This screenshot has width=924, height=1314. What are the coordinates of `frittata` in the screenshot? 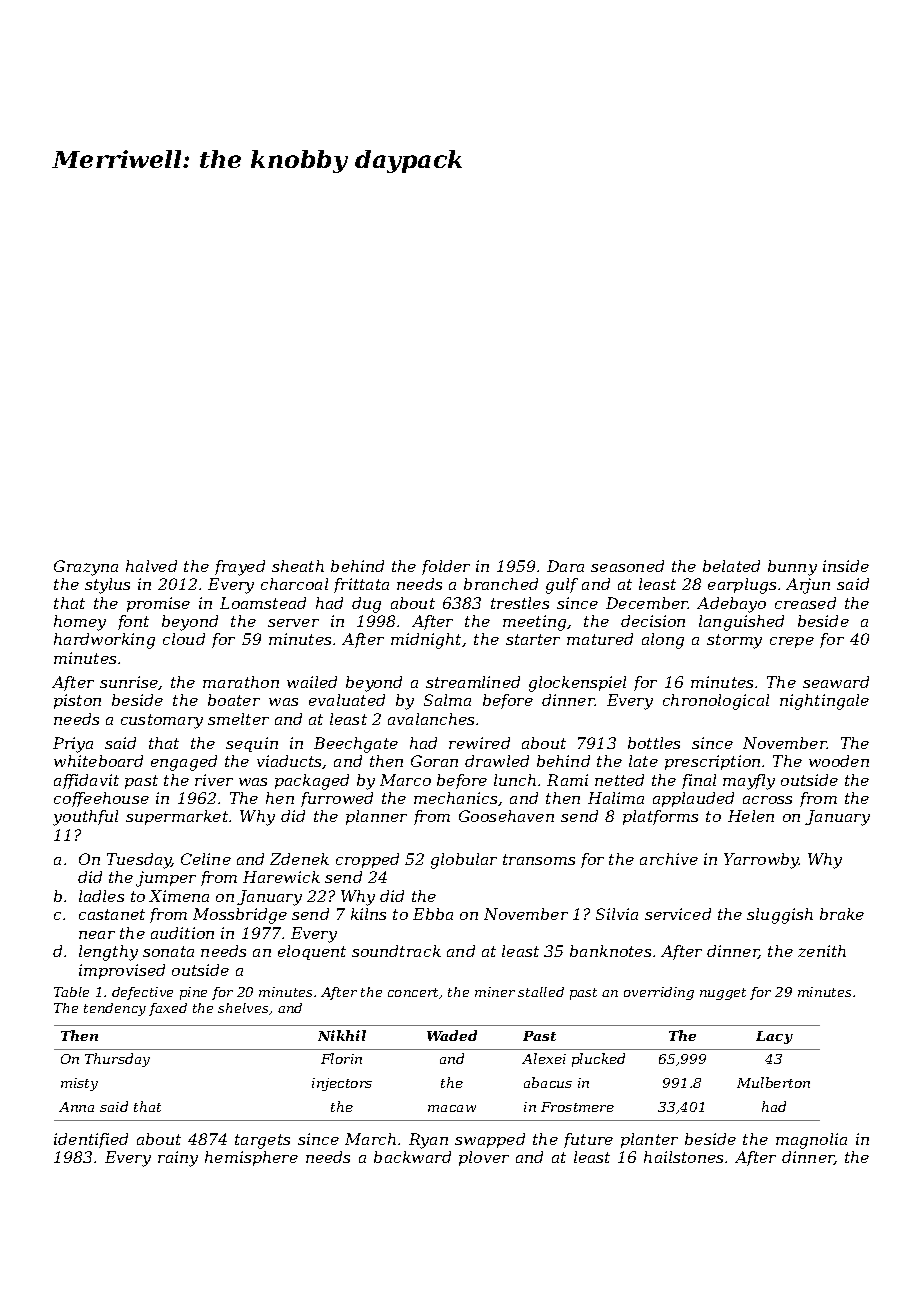 It's located at (361, 585).
